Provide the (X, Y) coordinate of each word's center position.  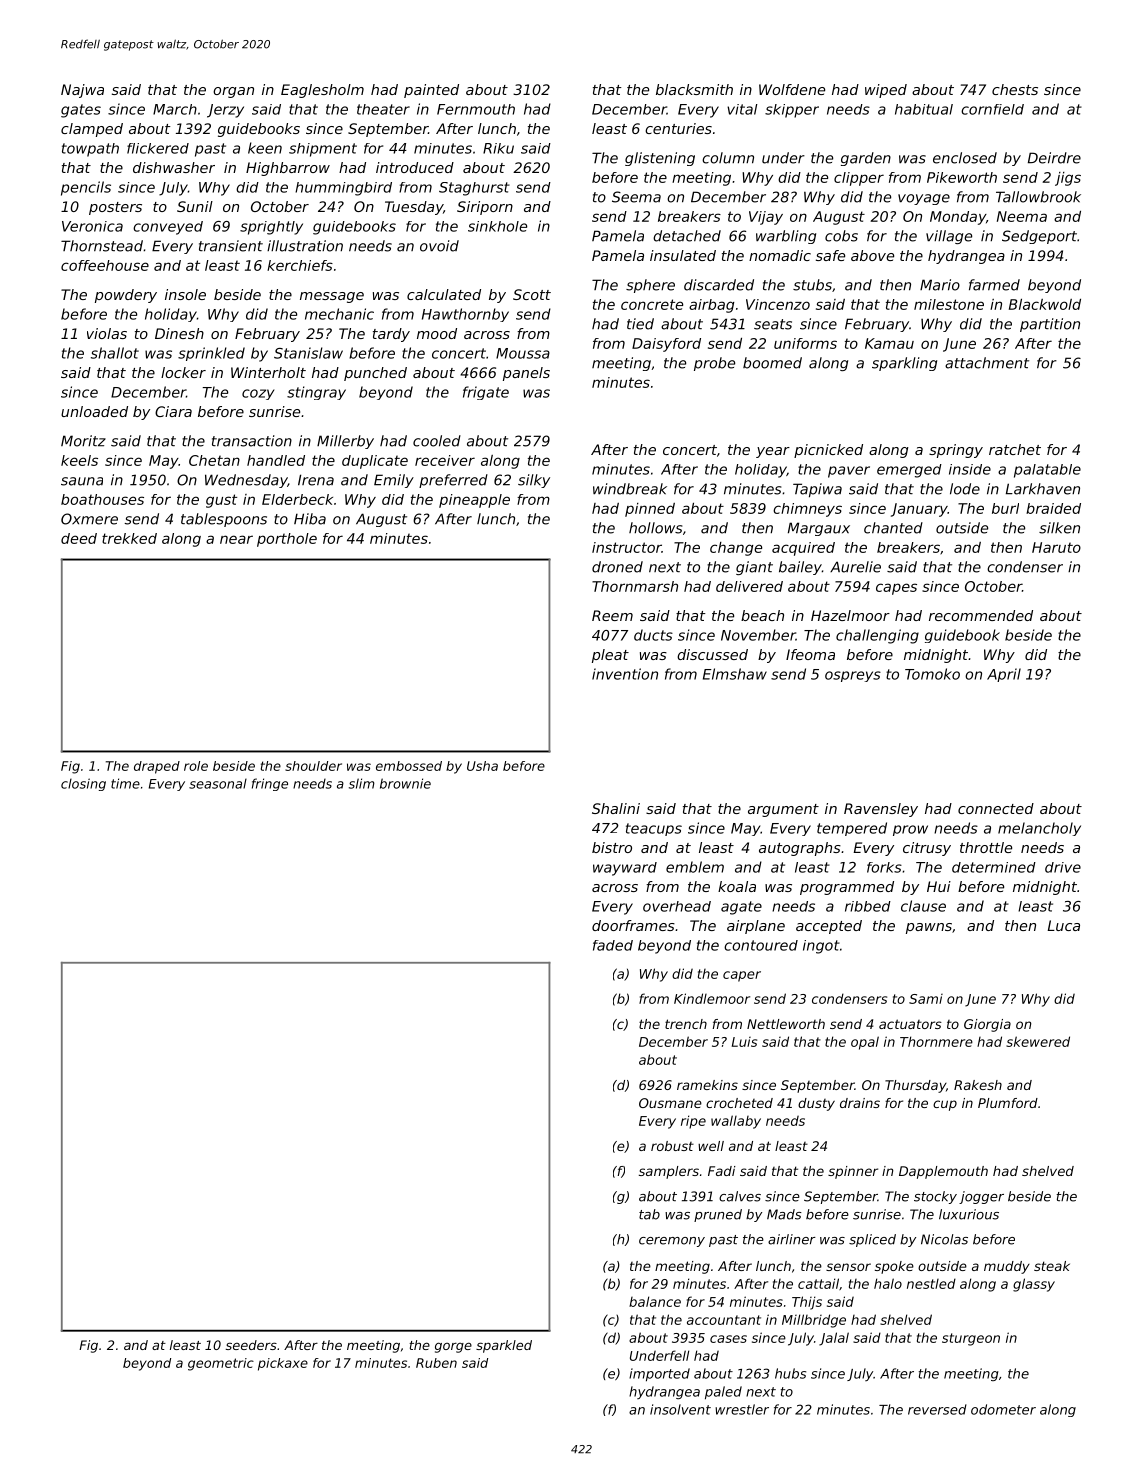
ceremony (672, 1242)
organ (233, 92)
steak (1052, 1266)
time (125, 783)
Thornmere (936, 1041)
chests (1015, 89)
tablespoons (224, 520)
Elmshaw (735, 674)
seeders (251, 1345)
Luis (744, 1042)
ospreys (853, 676)
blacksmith (694, 89)
